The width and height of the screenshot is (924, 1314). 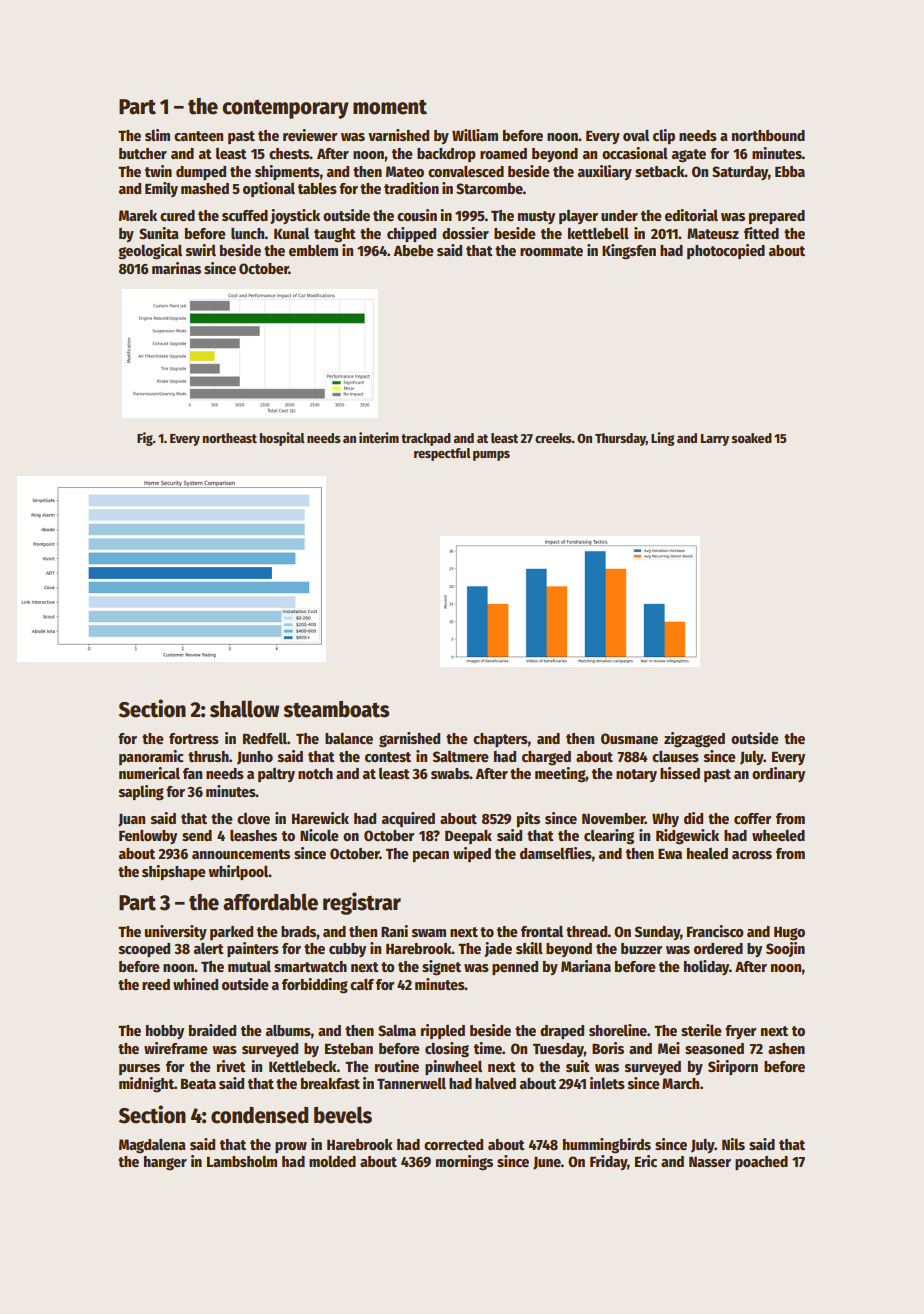 What do you see at coordinates (636, 135) in the screenshot?
I see `oval` at bounding box center [636, 135].
